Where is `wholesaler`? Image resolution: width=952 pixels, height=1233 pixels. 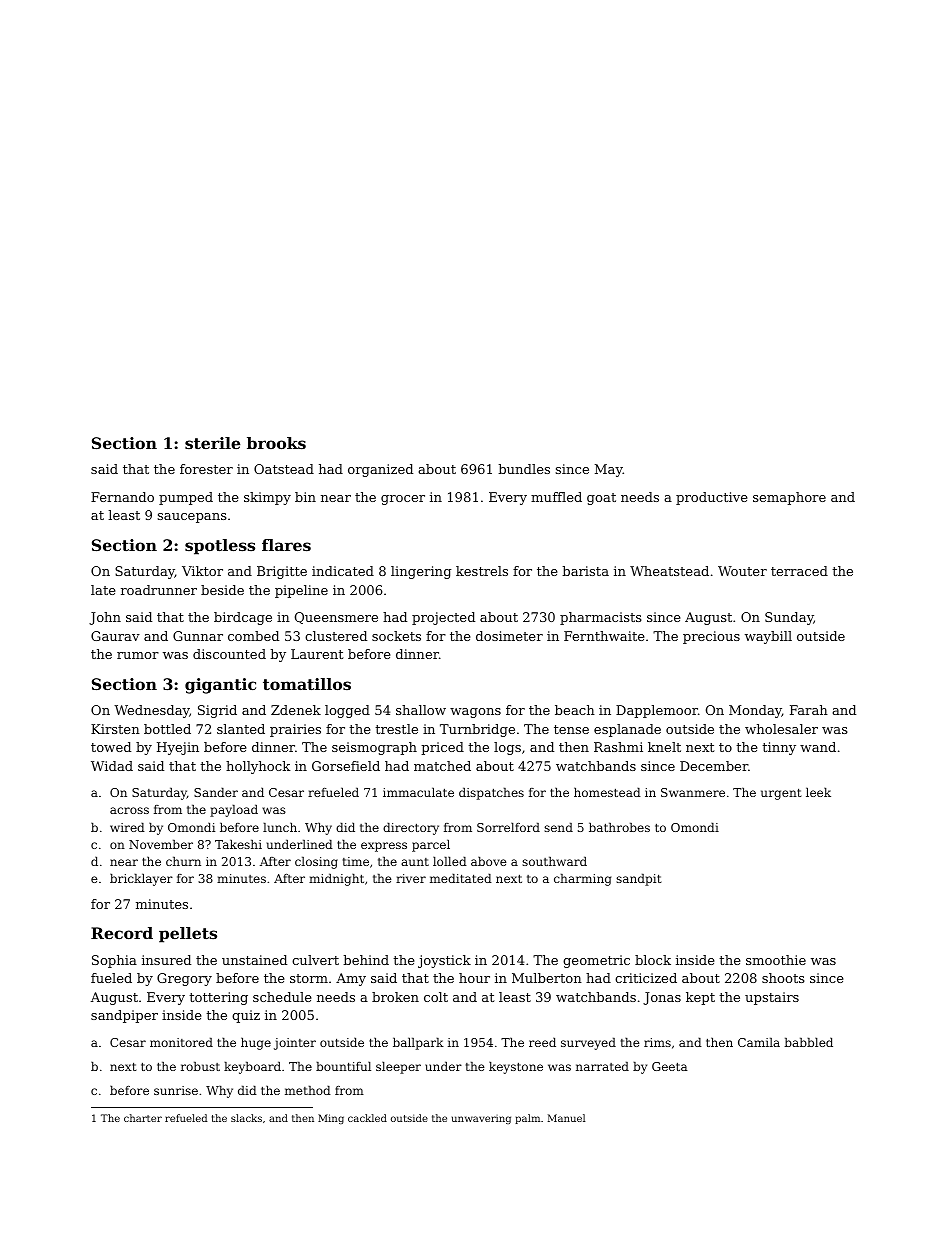
wholesaler is located at coordinates (781, 729).
